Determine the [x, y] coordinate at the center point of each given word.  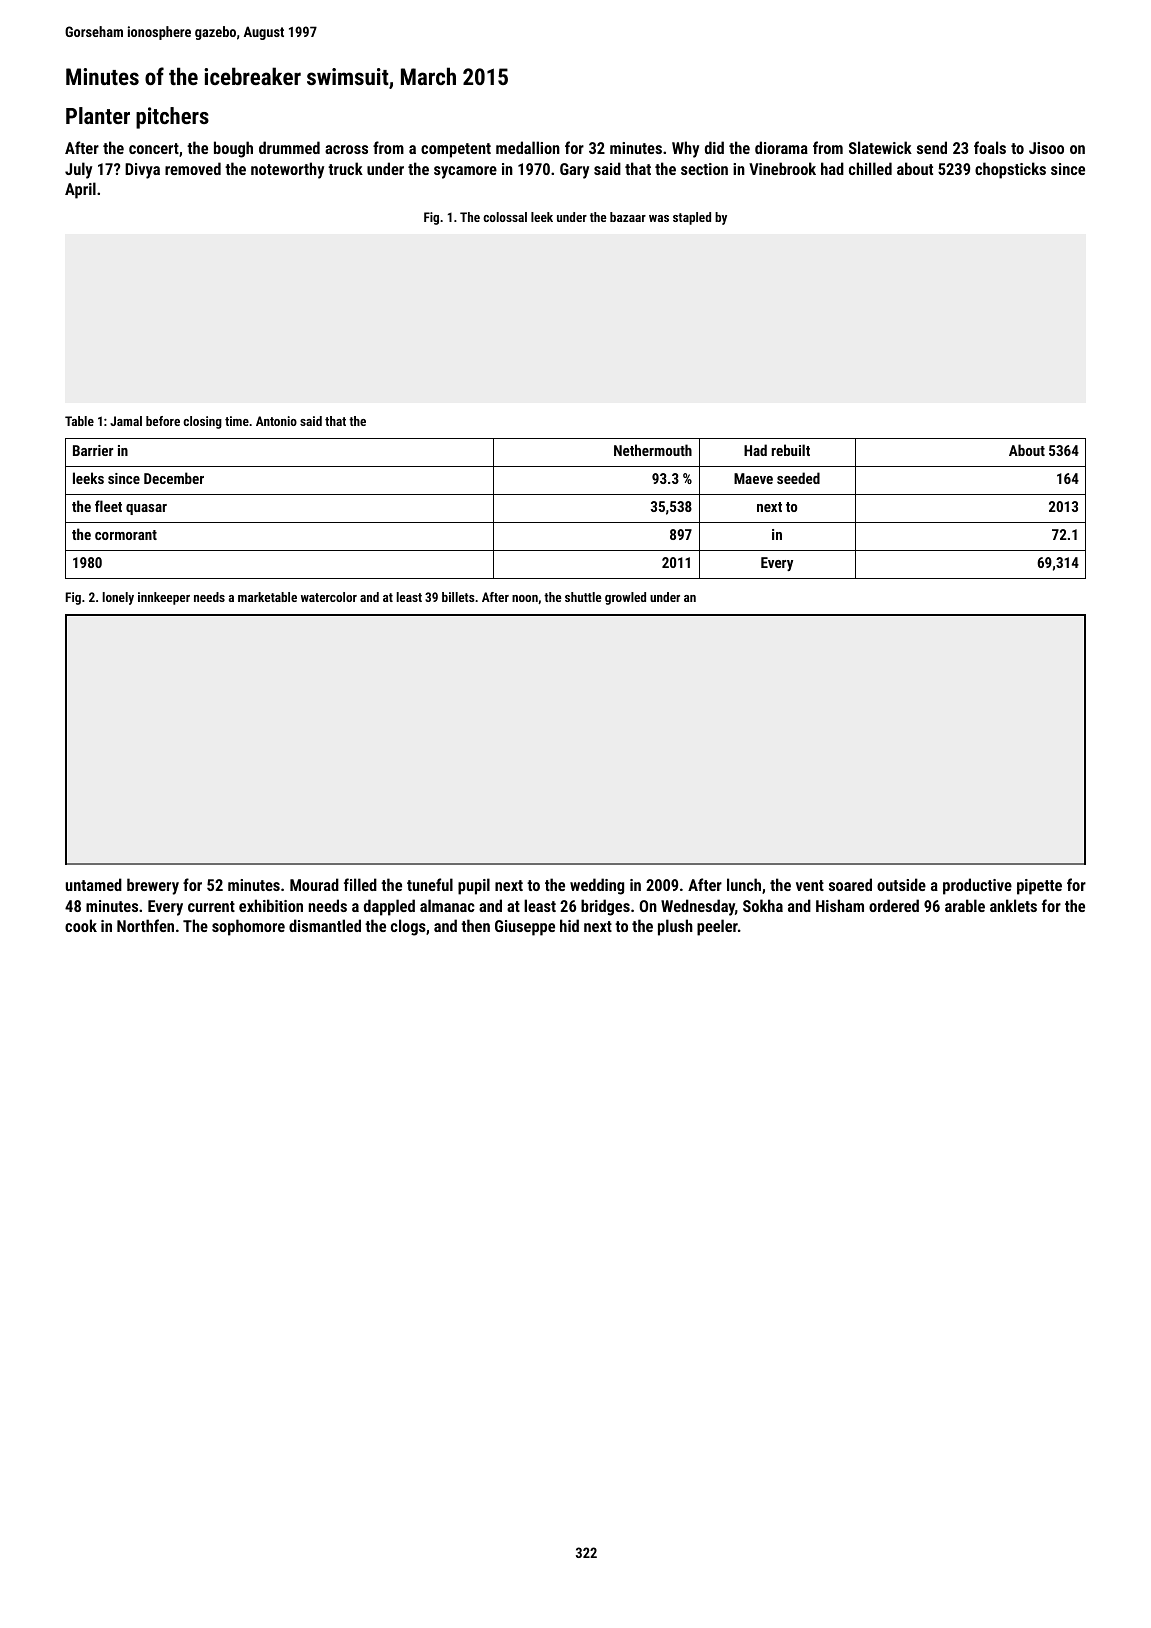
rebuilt [791, 450]
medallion [528, 147]
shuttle [583, 597]
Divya [142, 171]
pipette [1039, 887]
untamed [94, 884]
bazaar [628, 217]
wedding [597, 886]
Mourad [314, 884]
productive [977, 886]
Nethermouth [653, 450]
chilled [870, 168]
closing [202, 422]
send [932, 147]
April [80, 190]
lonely [118, 598]
